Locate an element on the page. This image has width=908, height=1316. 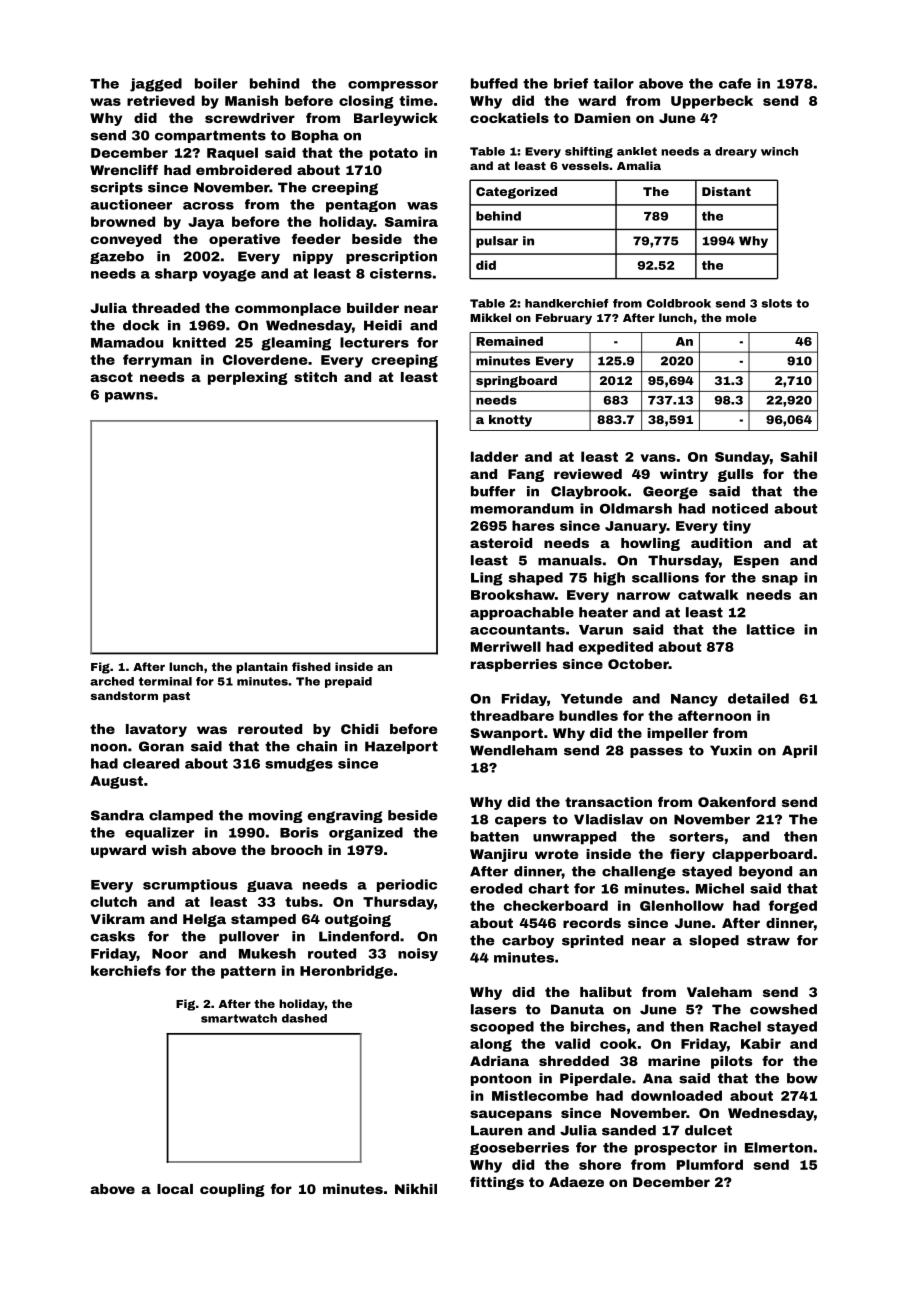
compressor is located at coordinates (393, 86).
